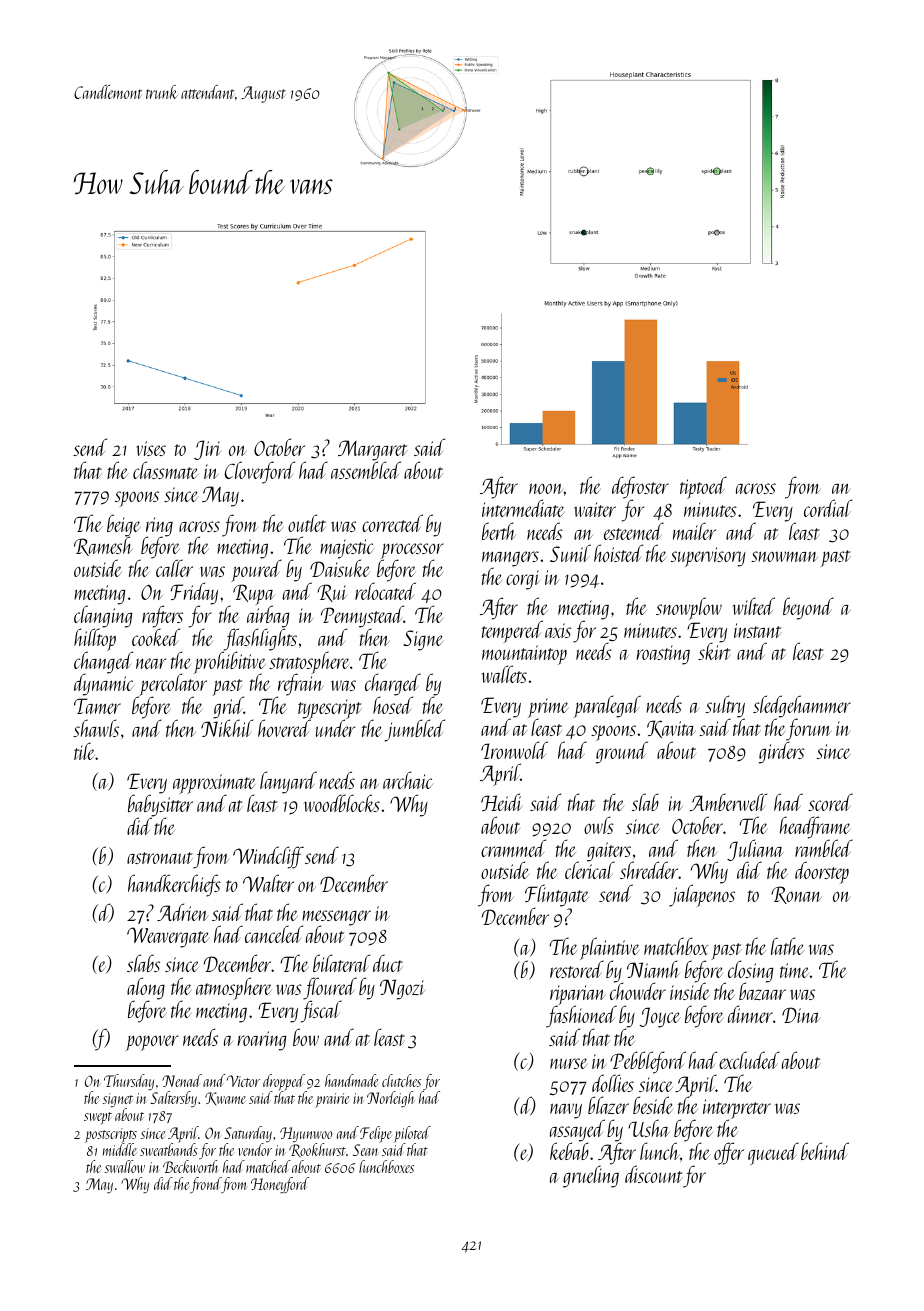 The width and height of the image is (924, 1311). Describe the element at coordinates (373, 451) in the image. I see `Margaret` at that location.
